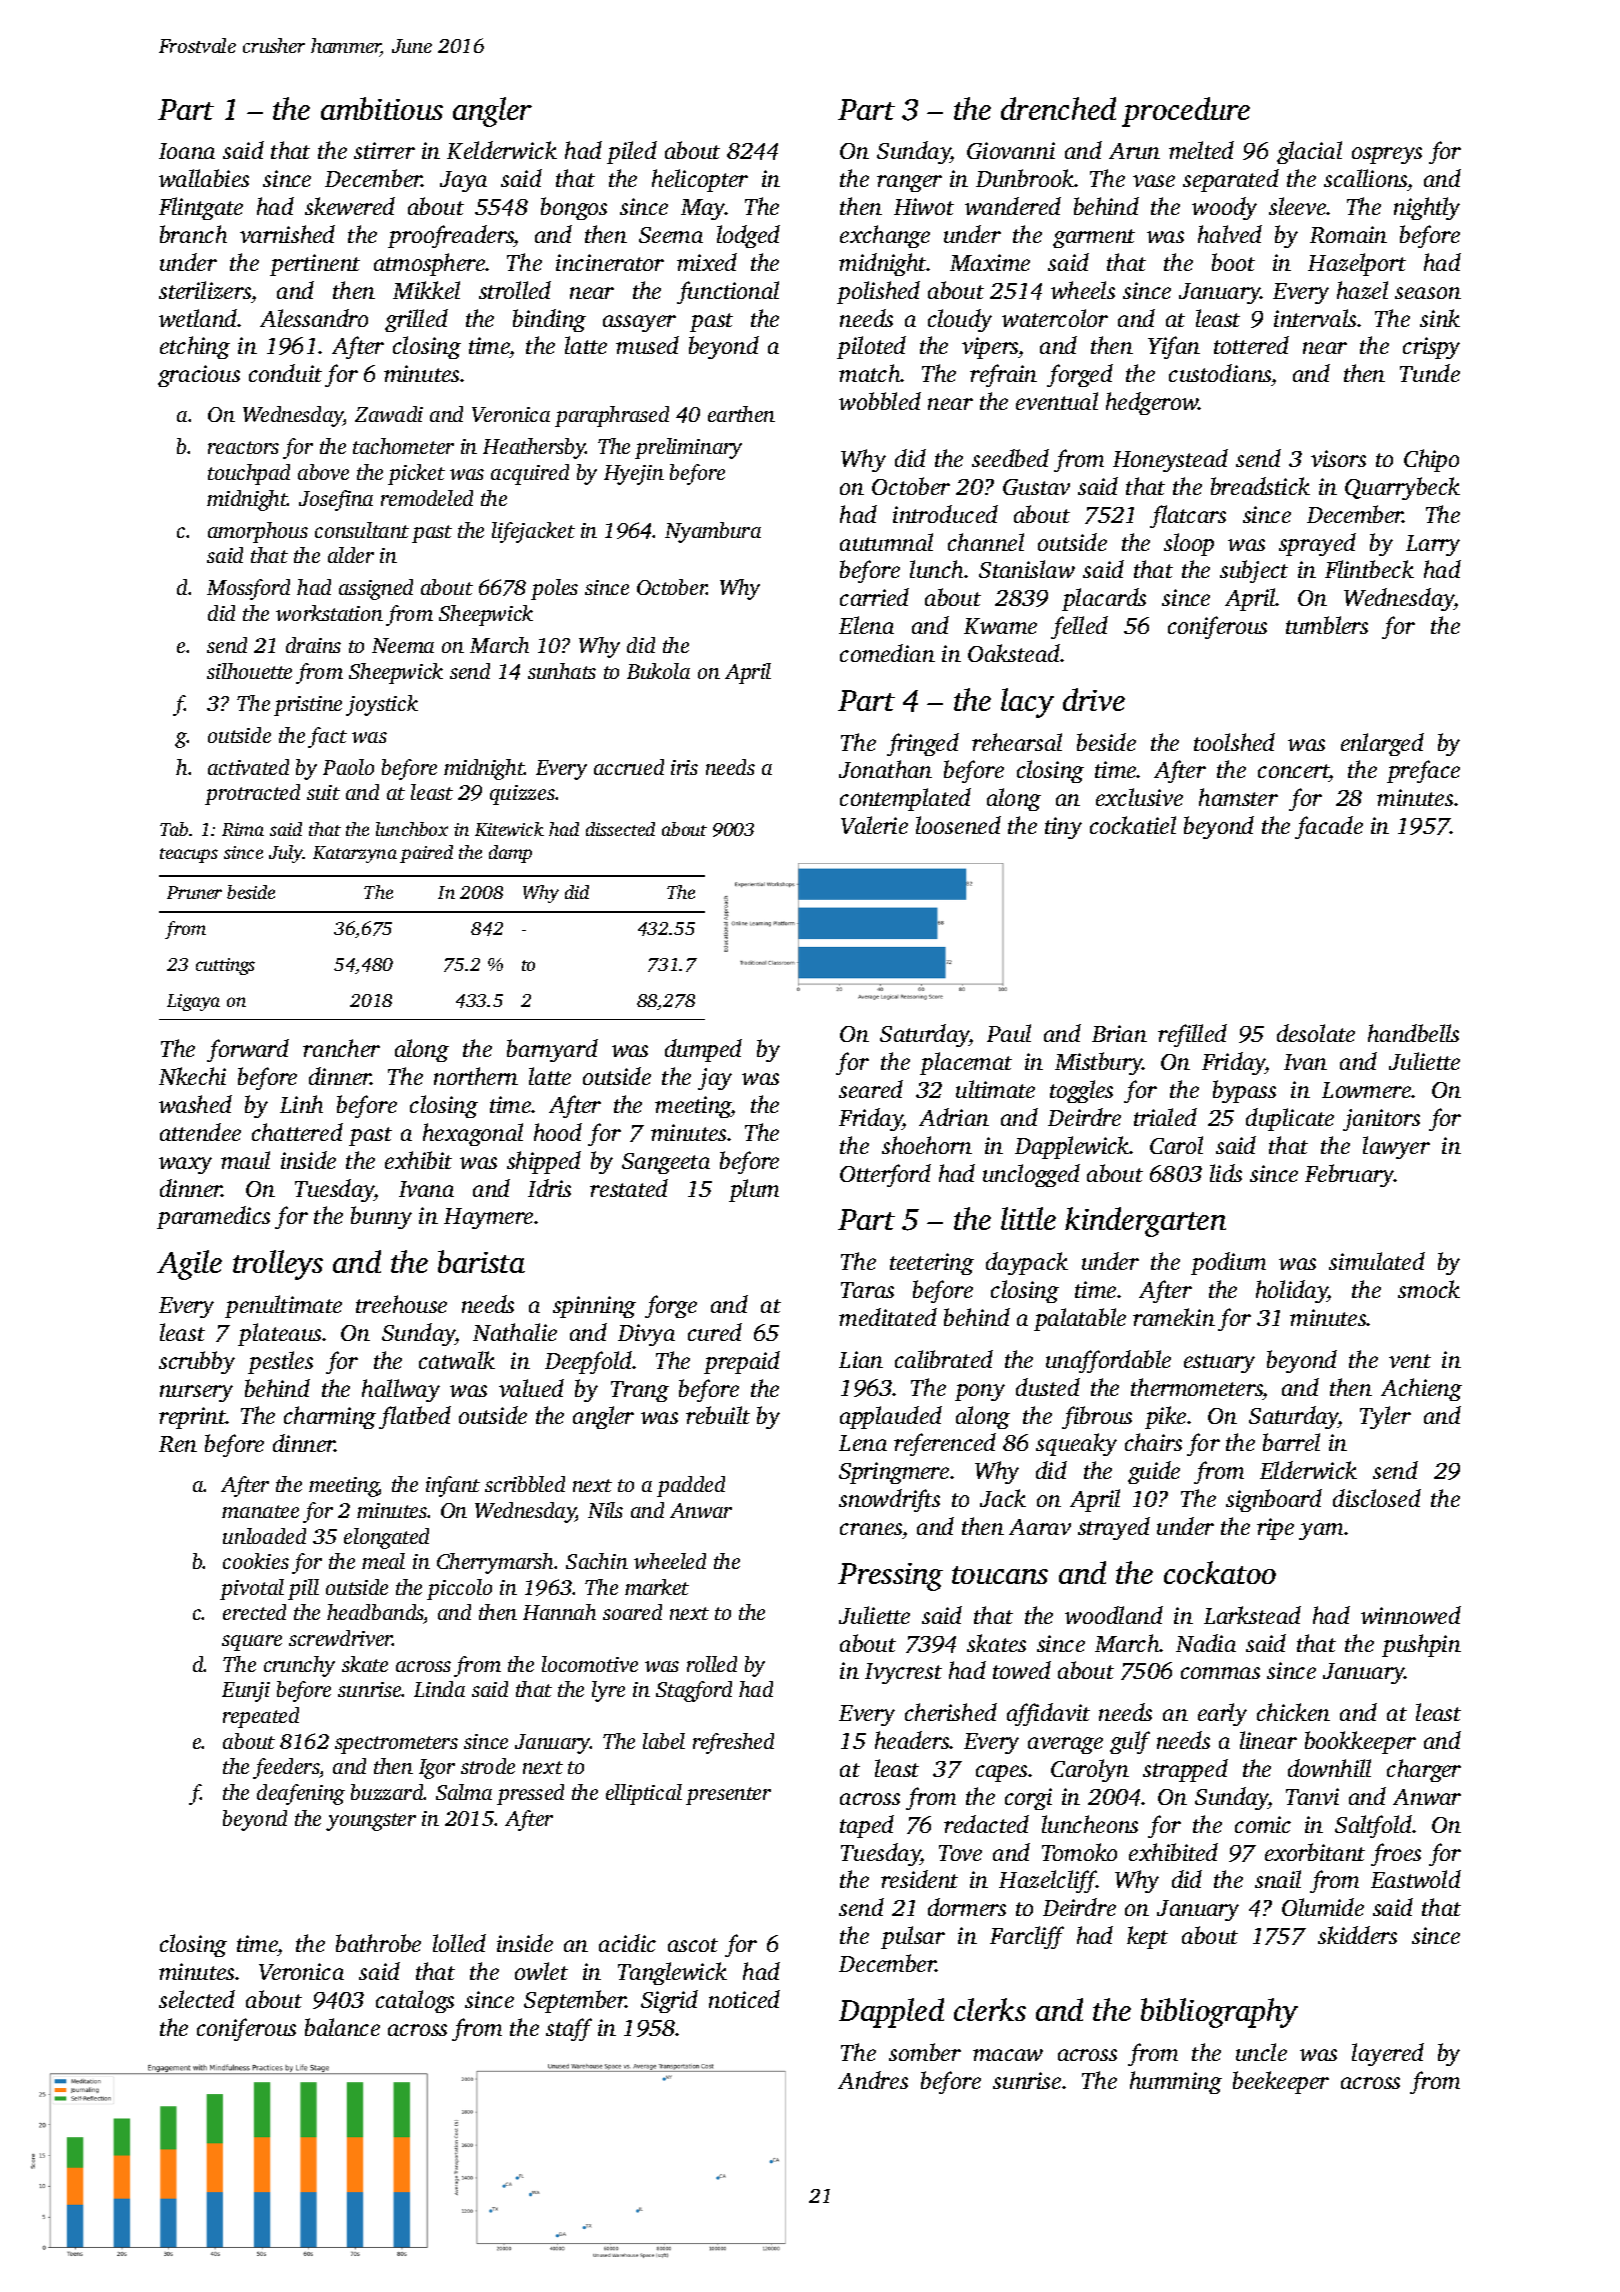  Describe the element at coordinates (1416, 1879) in the screenshot. I see `Eastwold` at that location.
